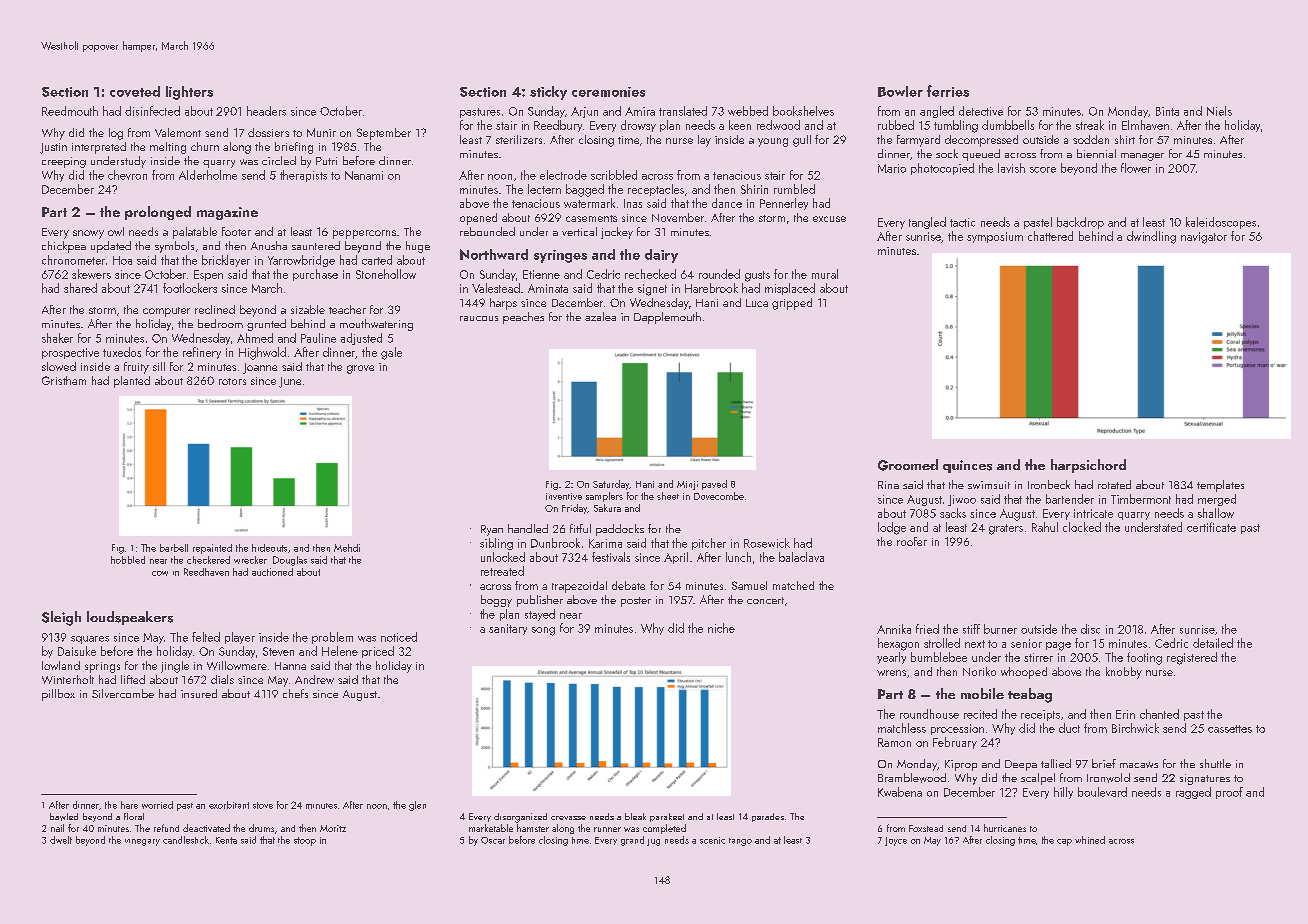 Image resolution: width=1308 pixels, height=924 pixels. Describe the element at coordinates (508, 629) in the screenshot. I see `sanitary` at that location.
